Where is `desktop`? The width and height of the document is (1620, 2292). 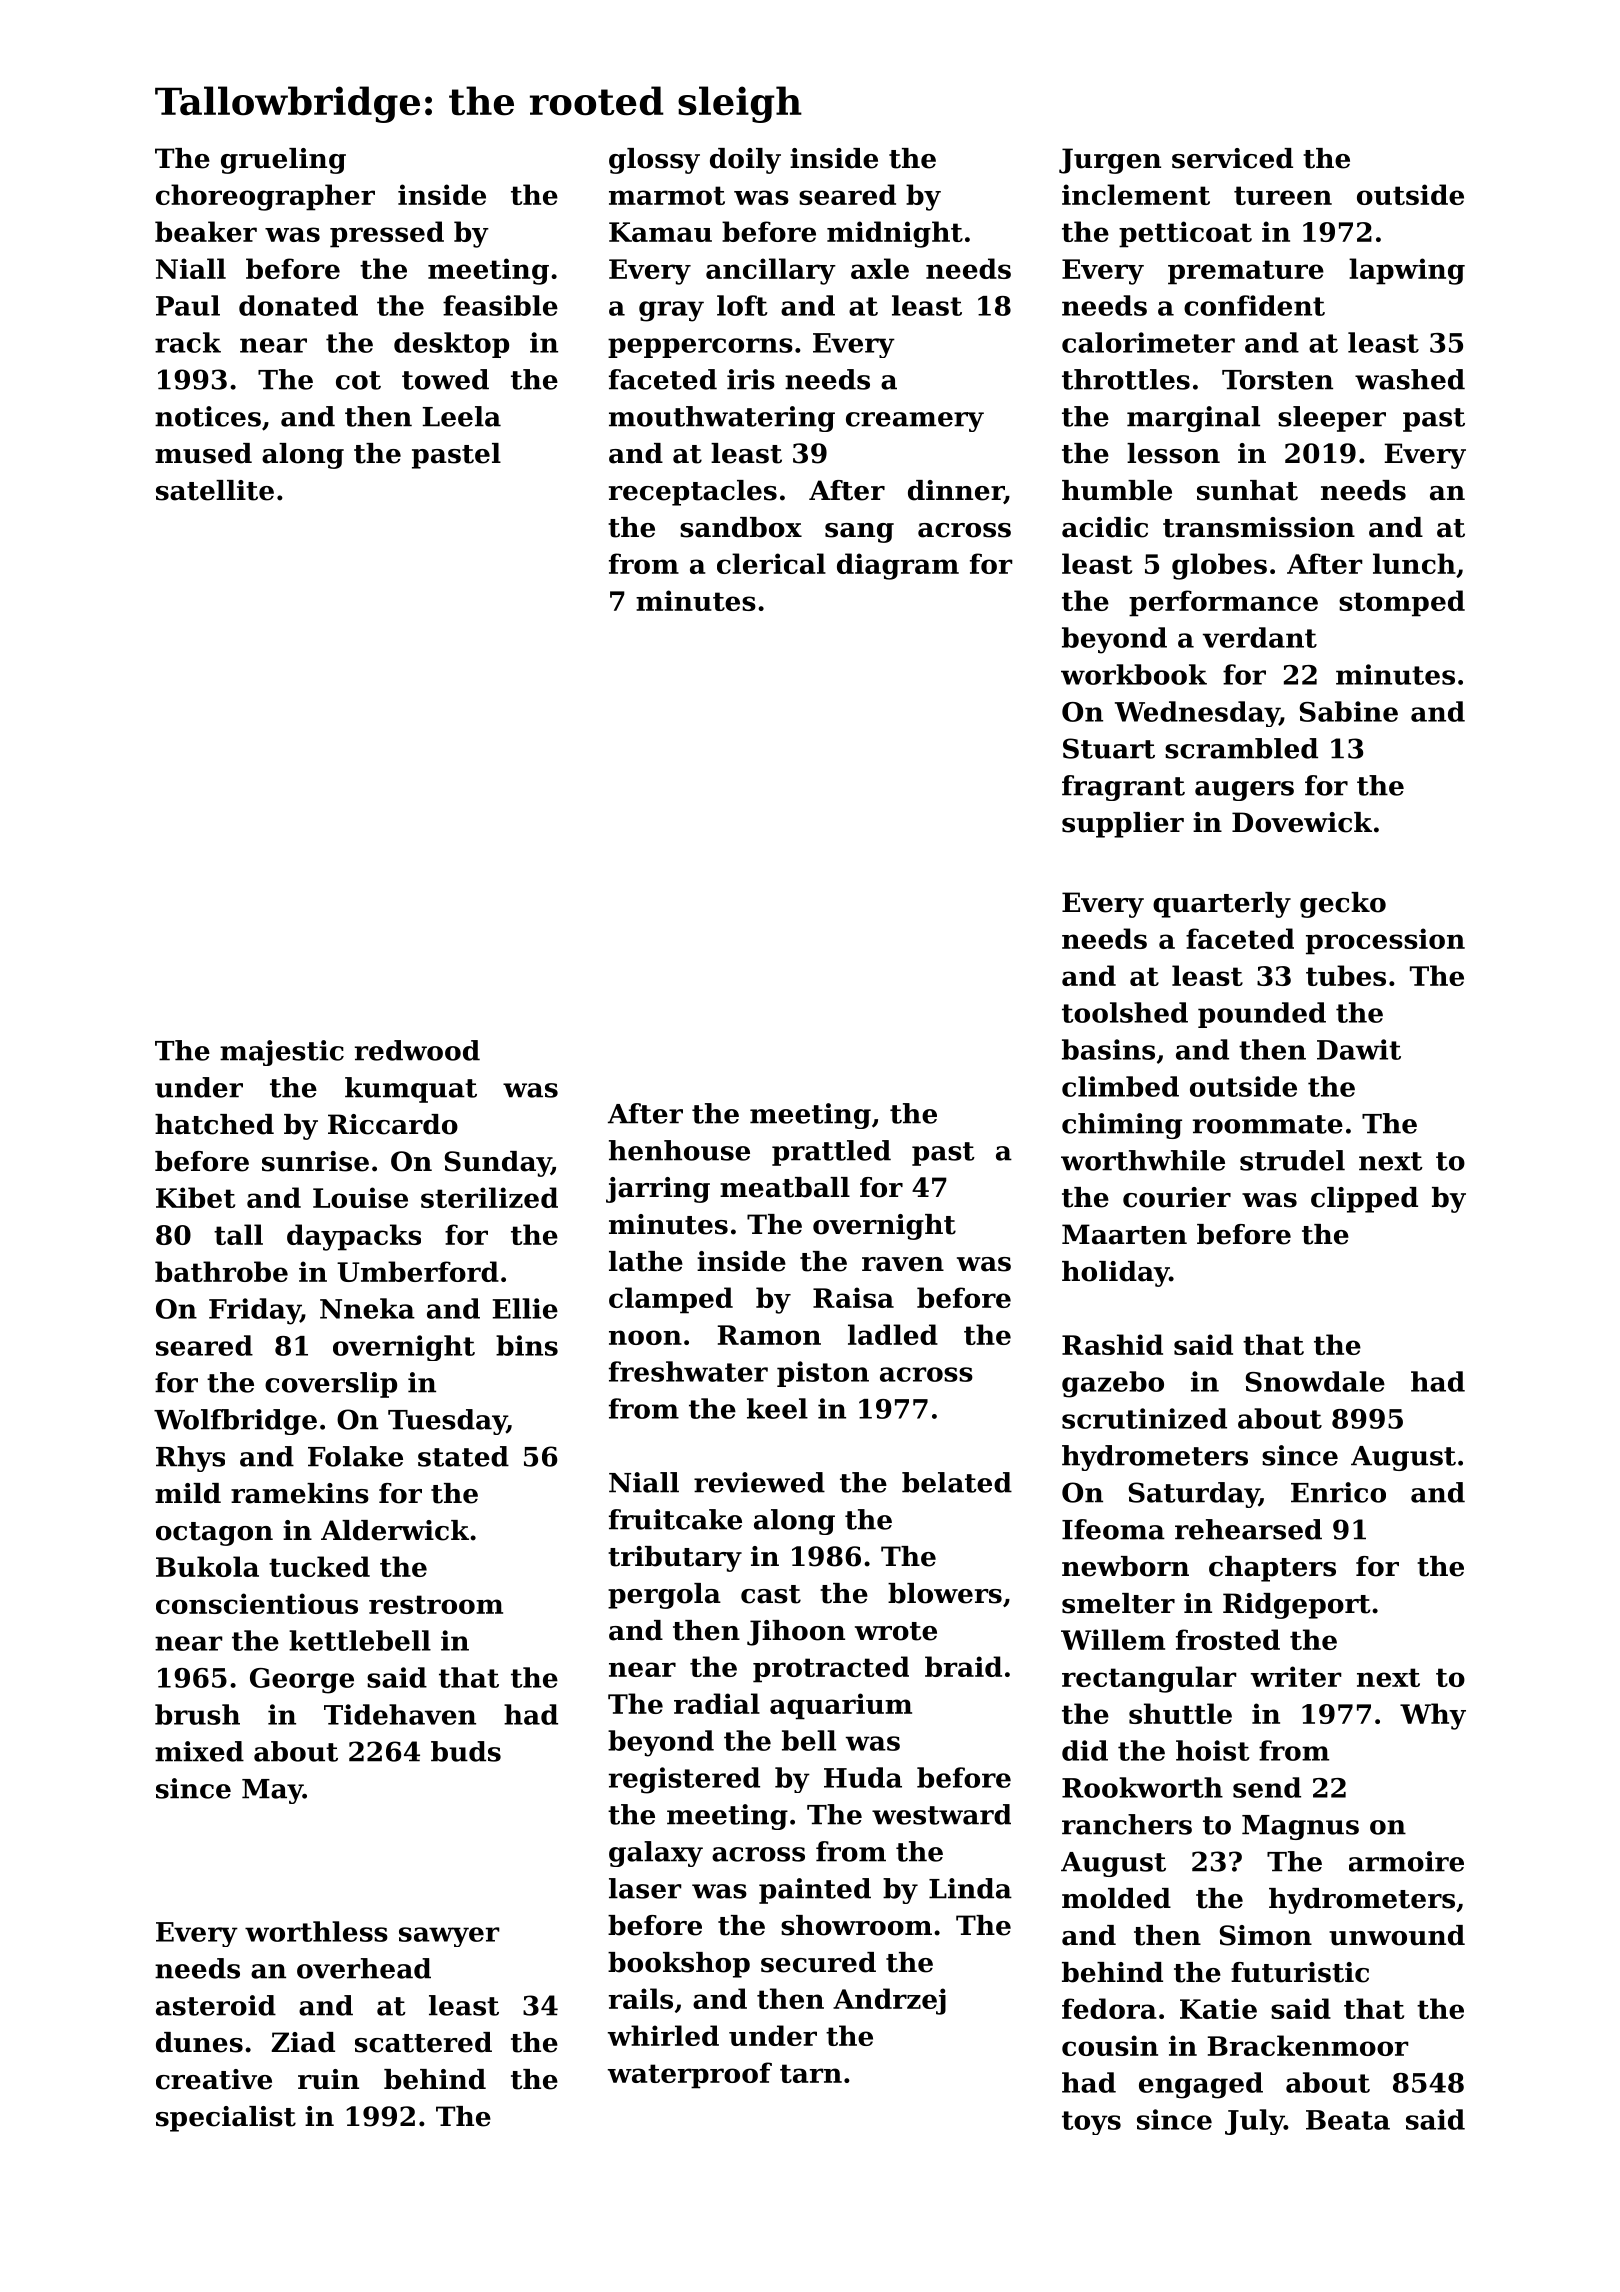
desktop is located at coordinates (451, 345).
